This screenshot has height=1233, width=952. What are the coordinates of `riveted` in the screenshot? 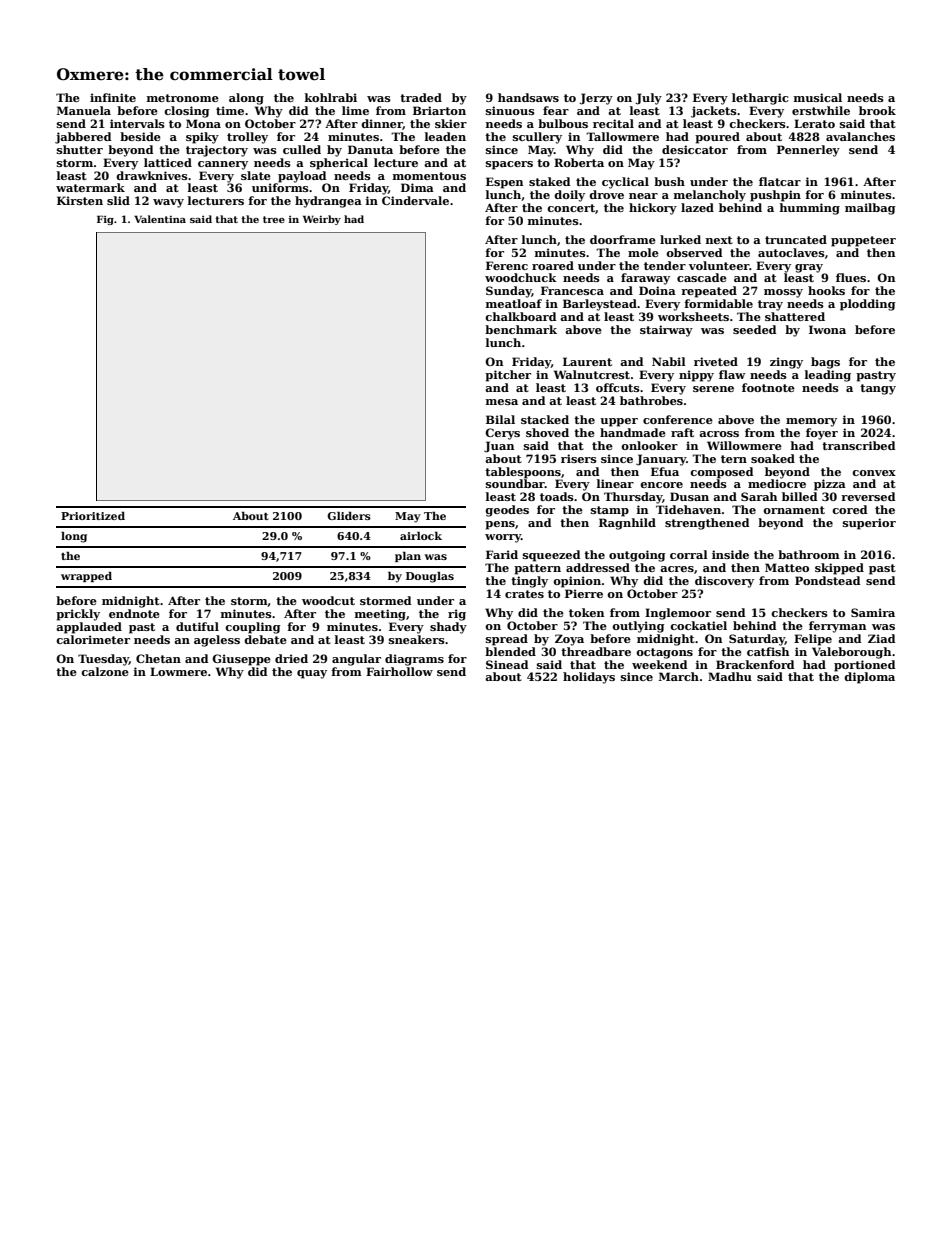 It's located at (716, 361).
